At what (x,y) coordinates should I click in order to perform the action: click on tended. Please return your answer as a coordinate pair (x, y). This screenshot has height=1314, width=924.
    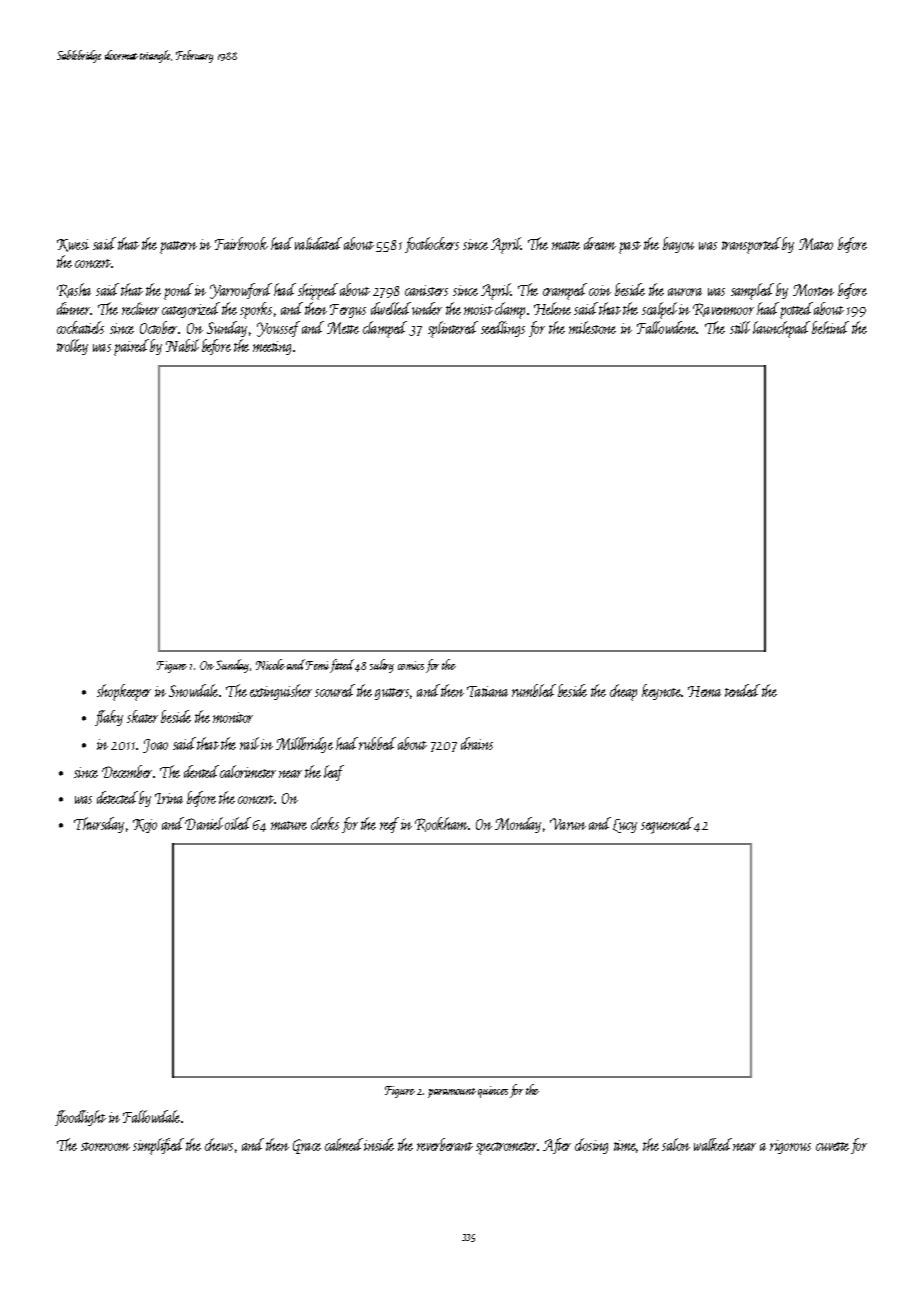
    Looking at the image, I should click on (742, 690).
